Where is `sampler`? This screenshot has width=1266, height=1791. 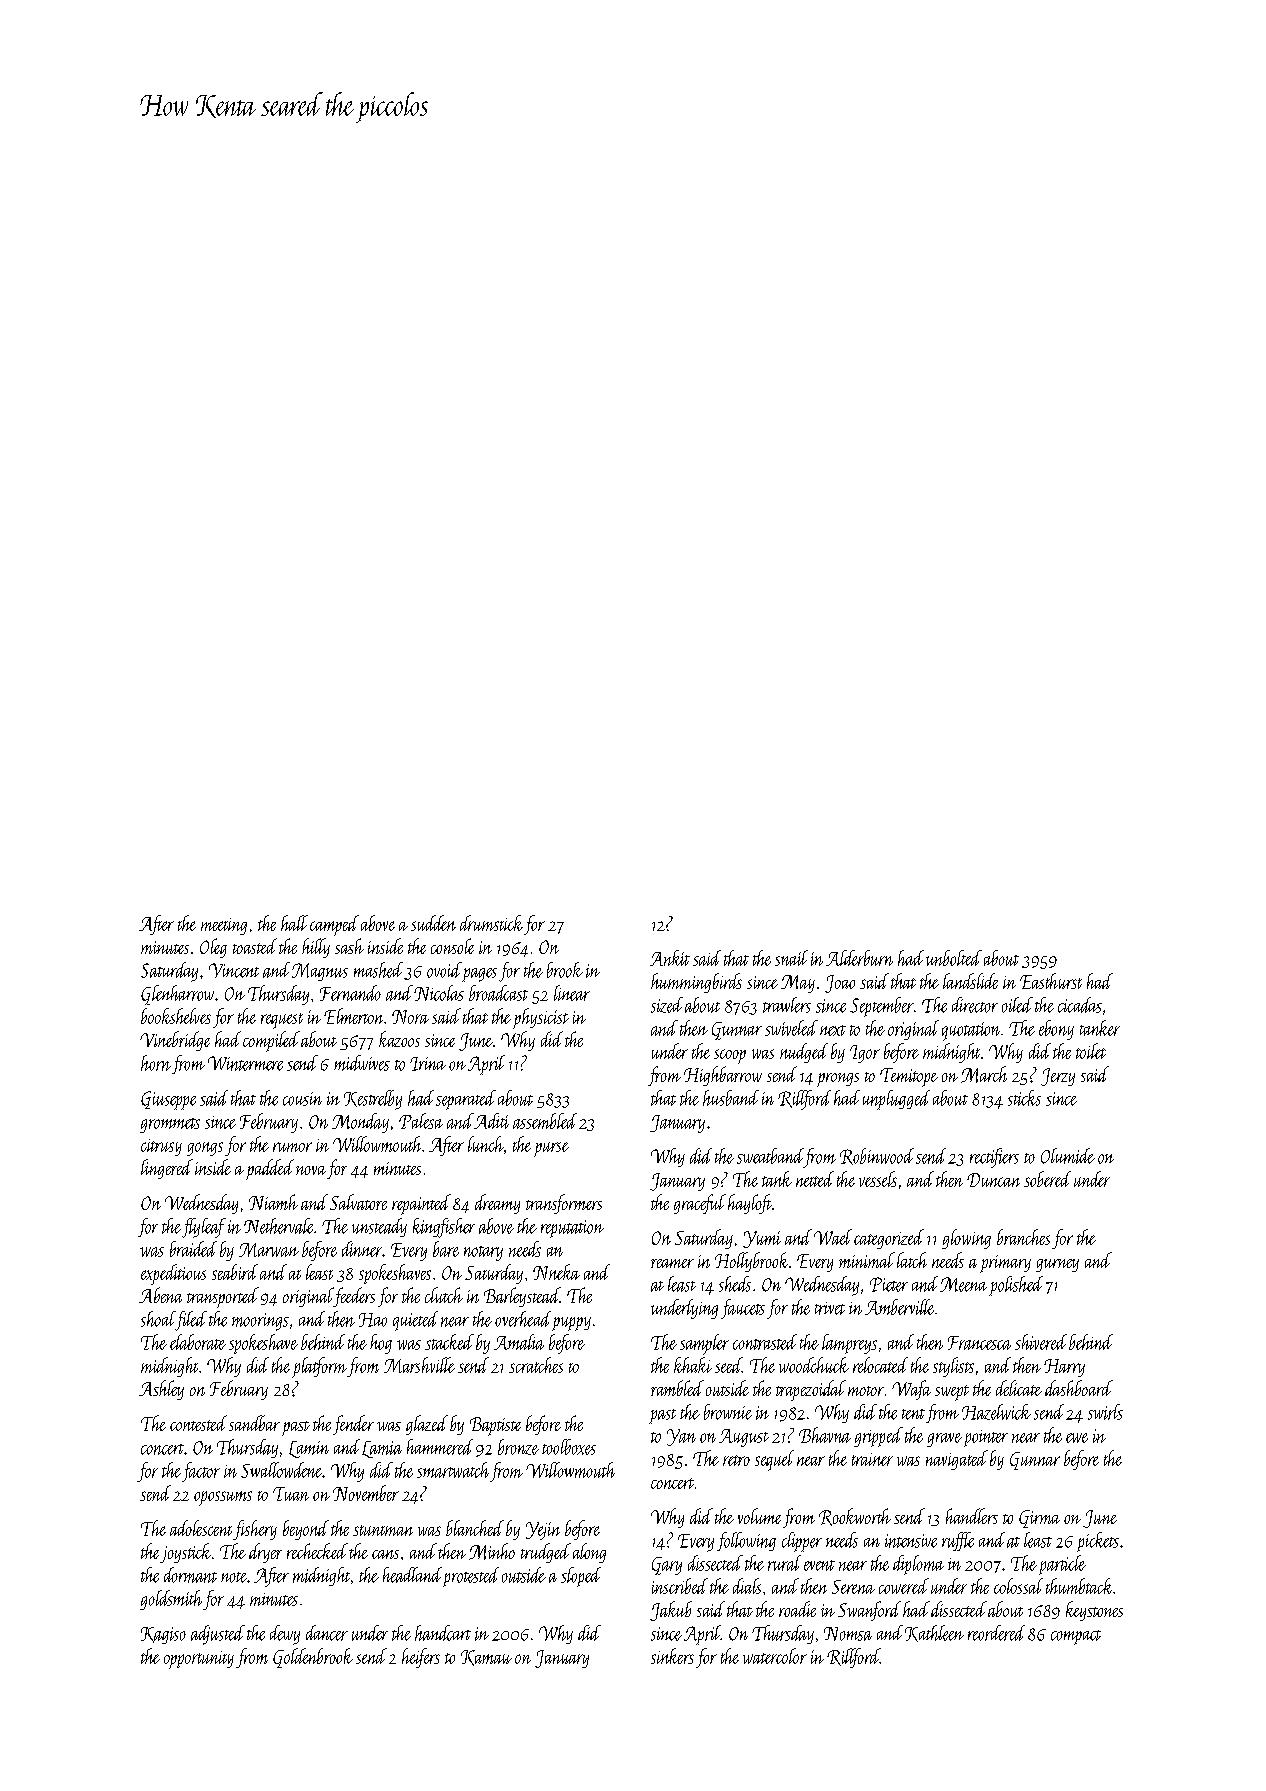 sampler is located at coordinates (704, 1344).
